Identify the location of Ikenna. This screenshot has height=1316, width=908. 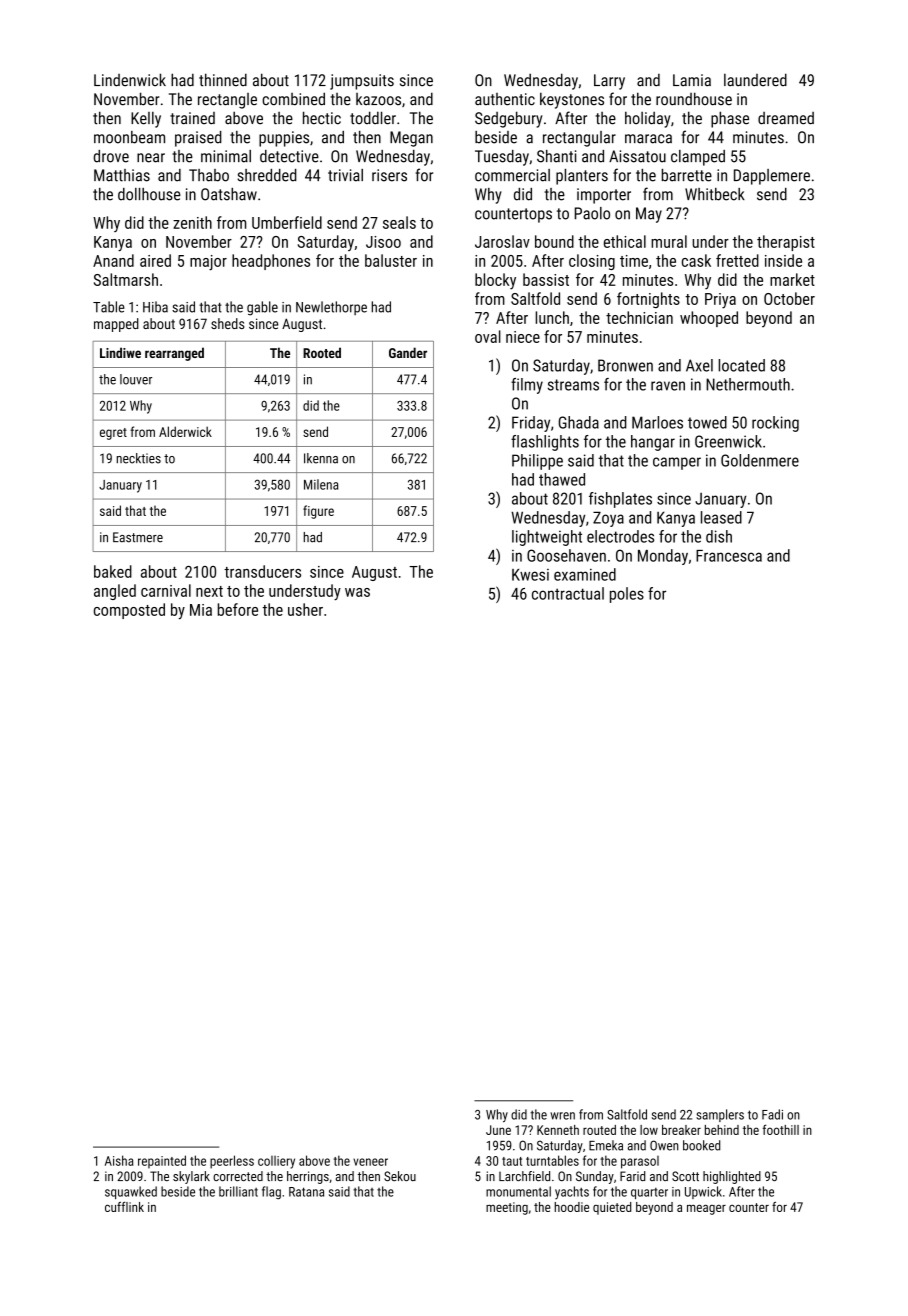
(321, 458).
